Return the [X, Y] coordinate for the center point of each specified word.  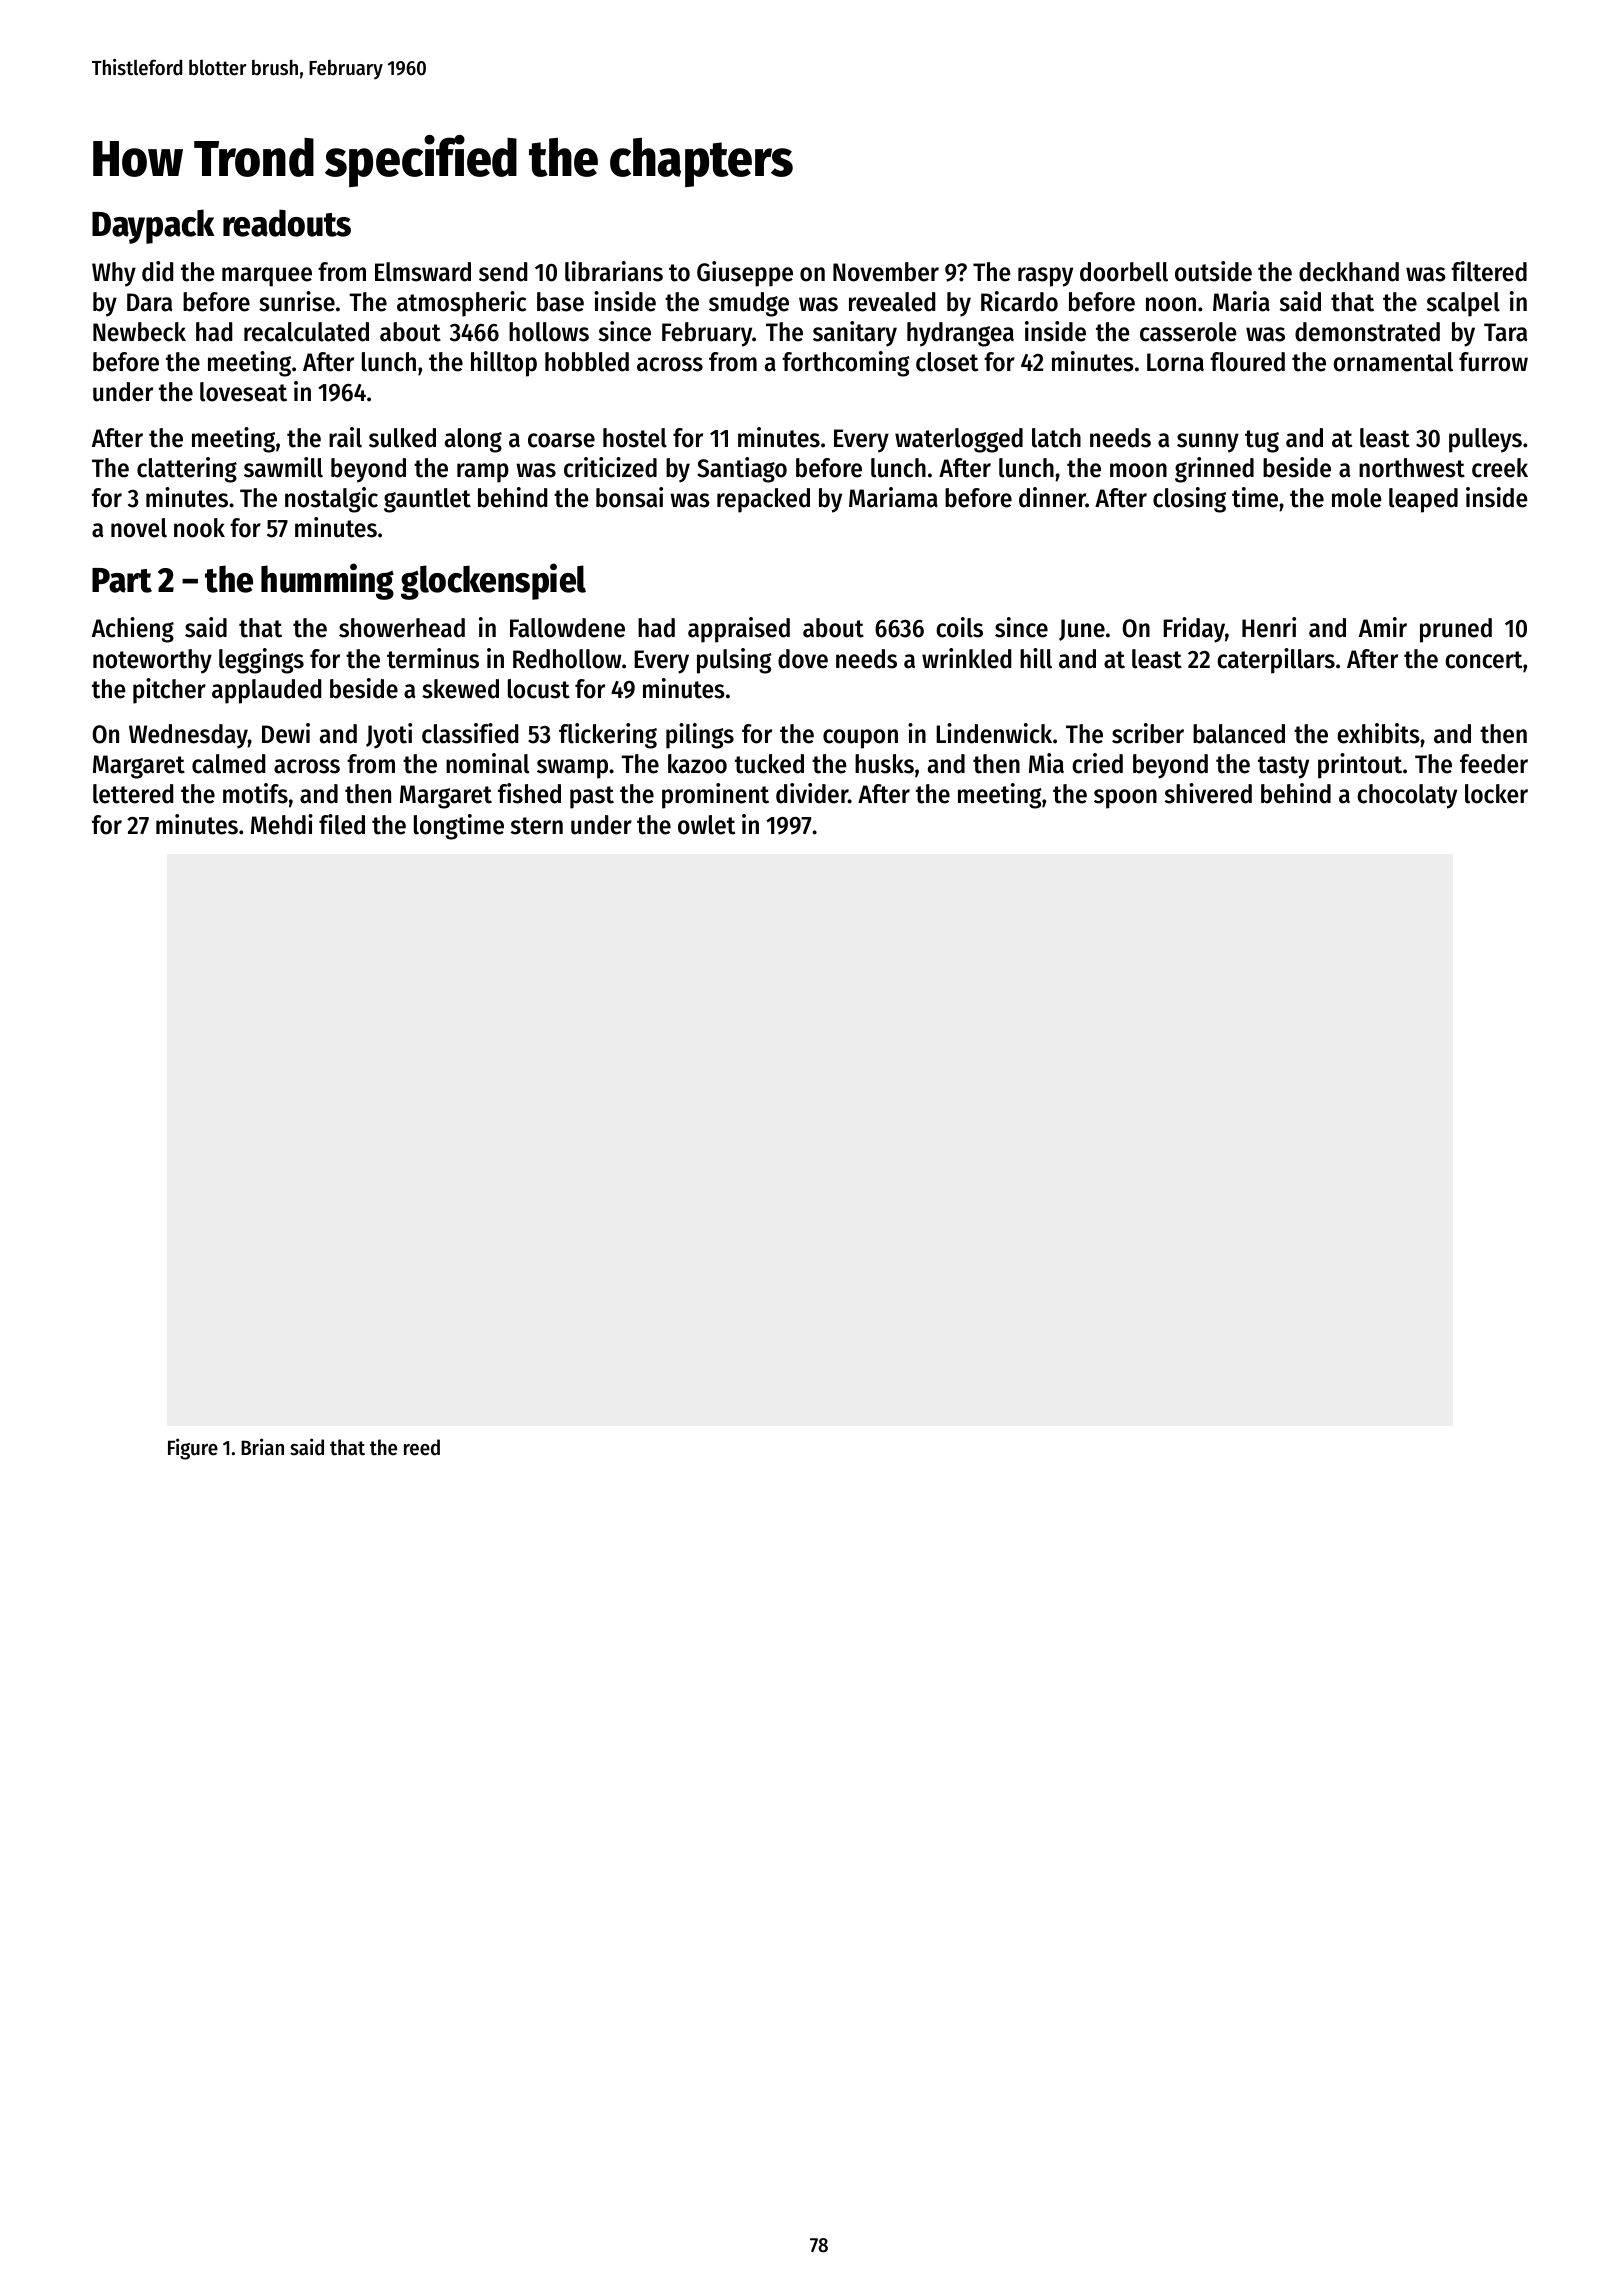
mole [1357, 498]
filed [342, 824]
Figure [193, 1449]
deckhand [1349, 272]
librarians [614, 271]
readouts [287, 223]
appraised [739, 630]
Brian [262, 1447]
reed [422, 1447]
